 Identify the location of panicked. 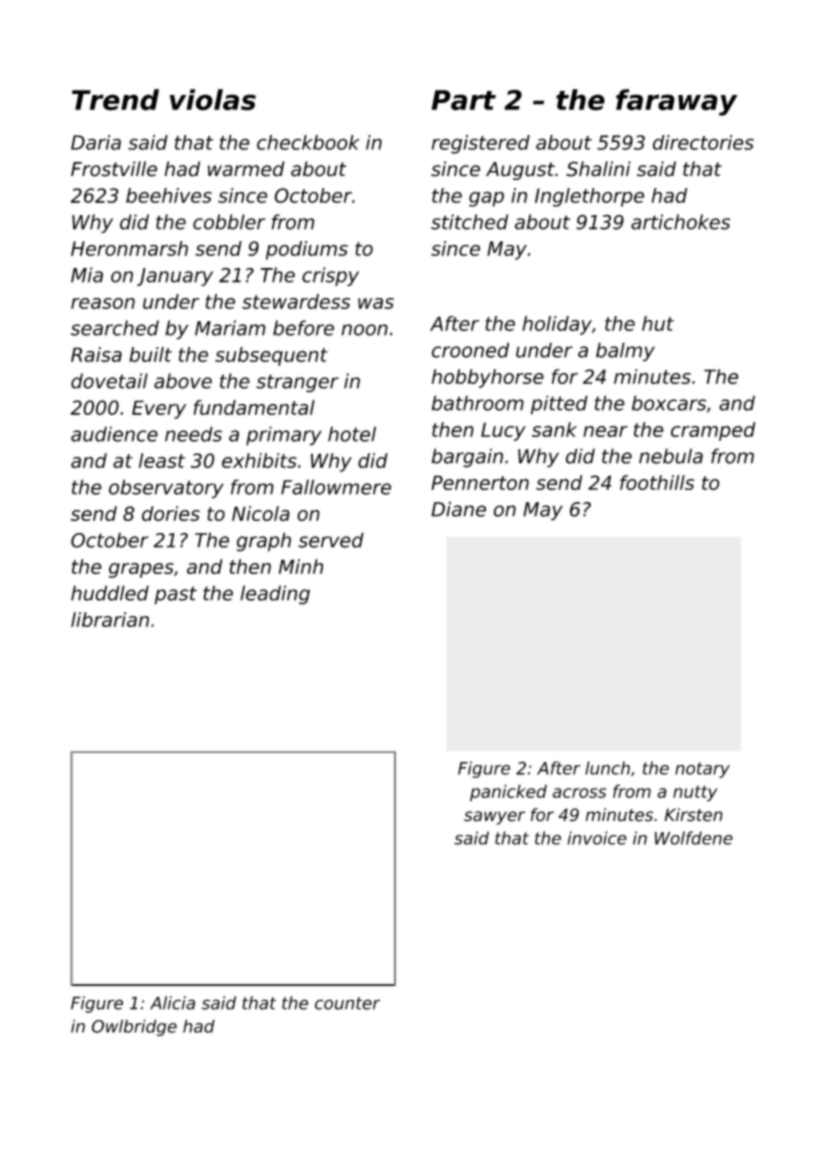
(508, 793).
